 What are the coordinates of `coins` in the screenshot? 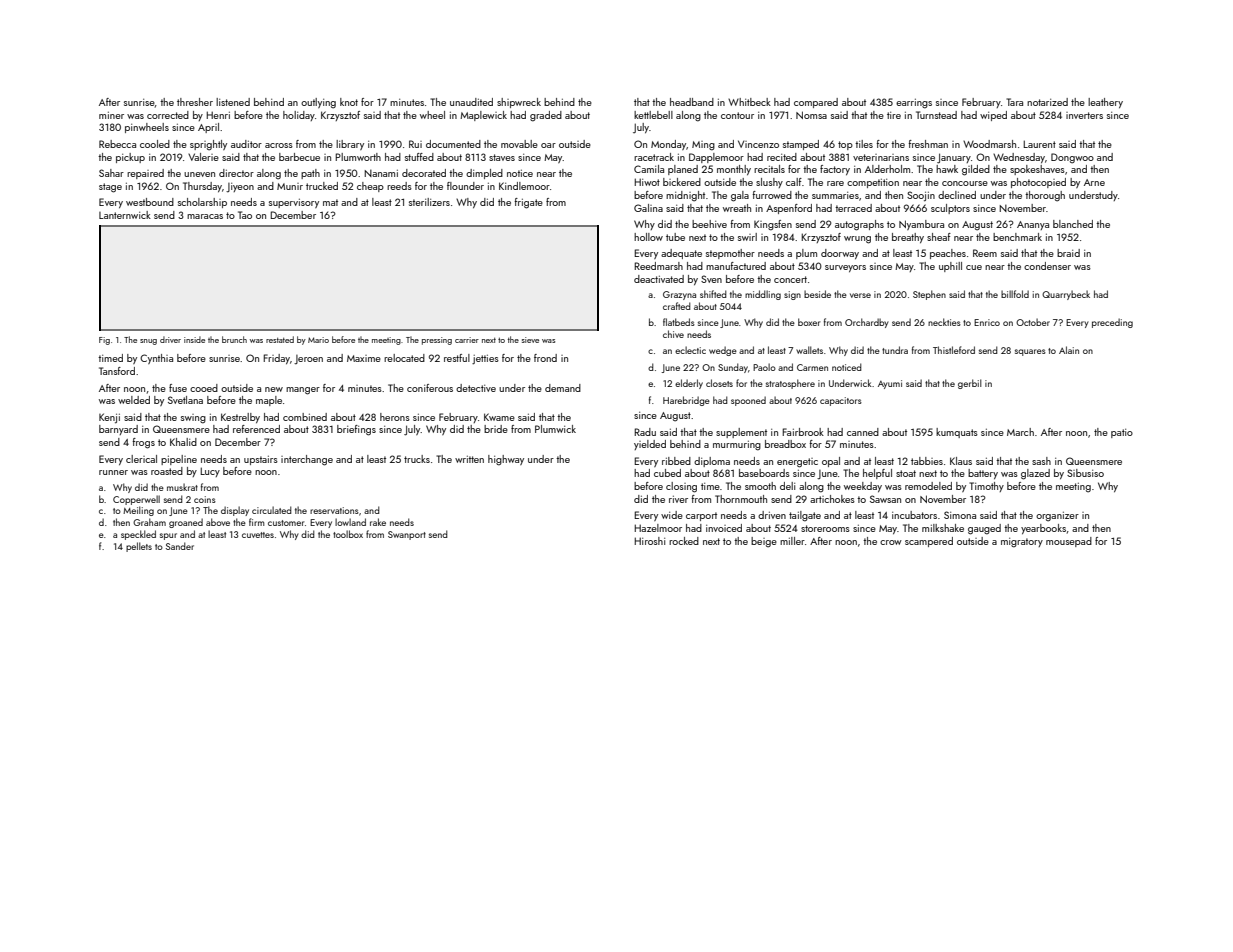 It's located at (205, 499).
